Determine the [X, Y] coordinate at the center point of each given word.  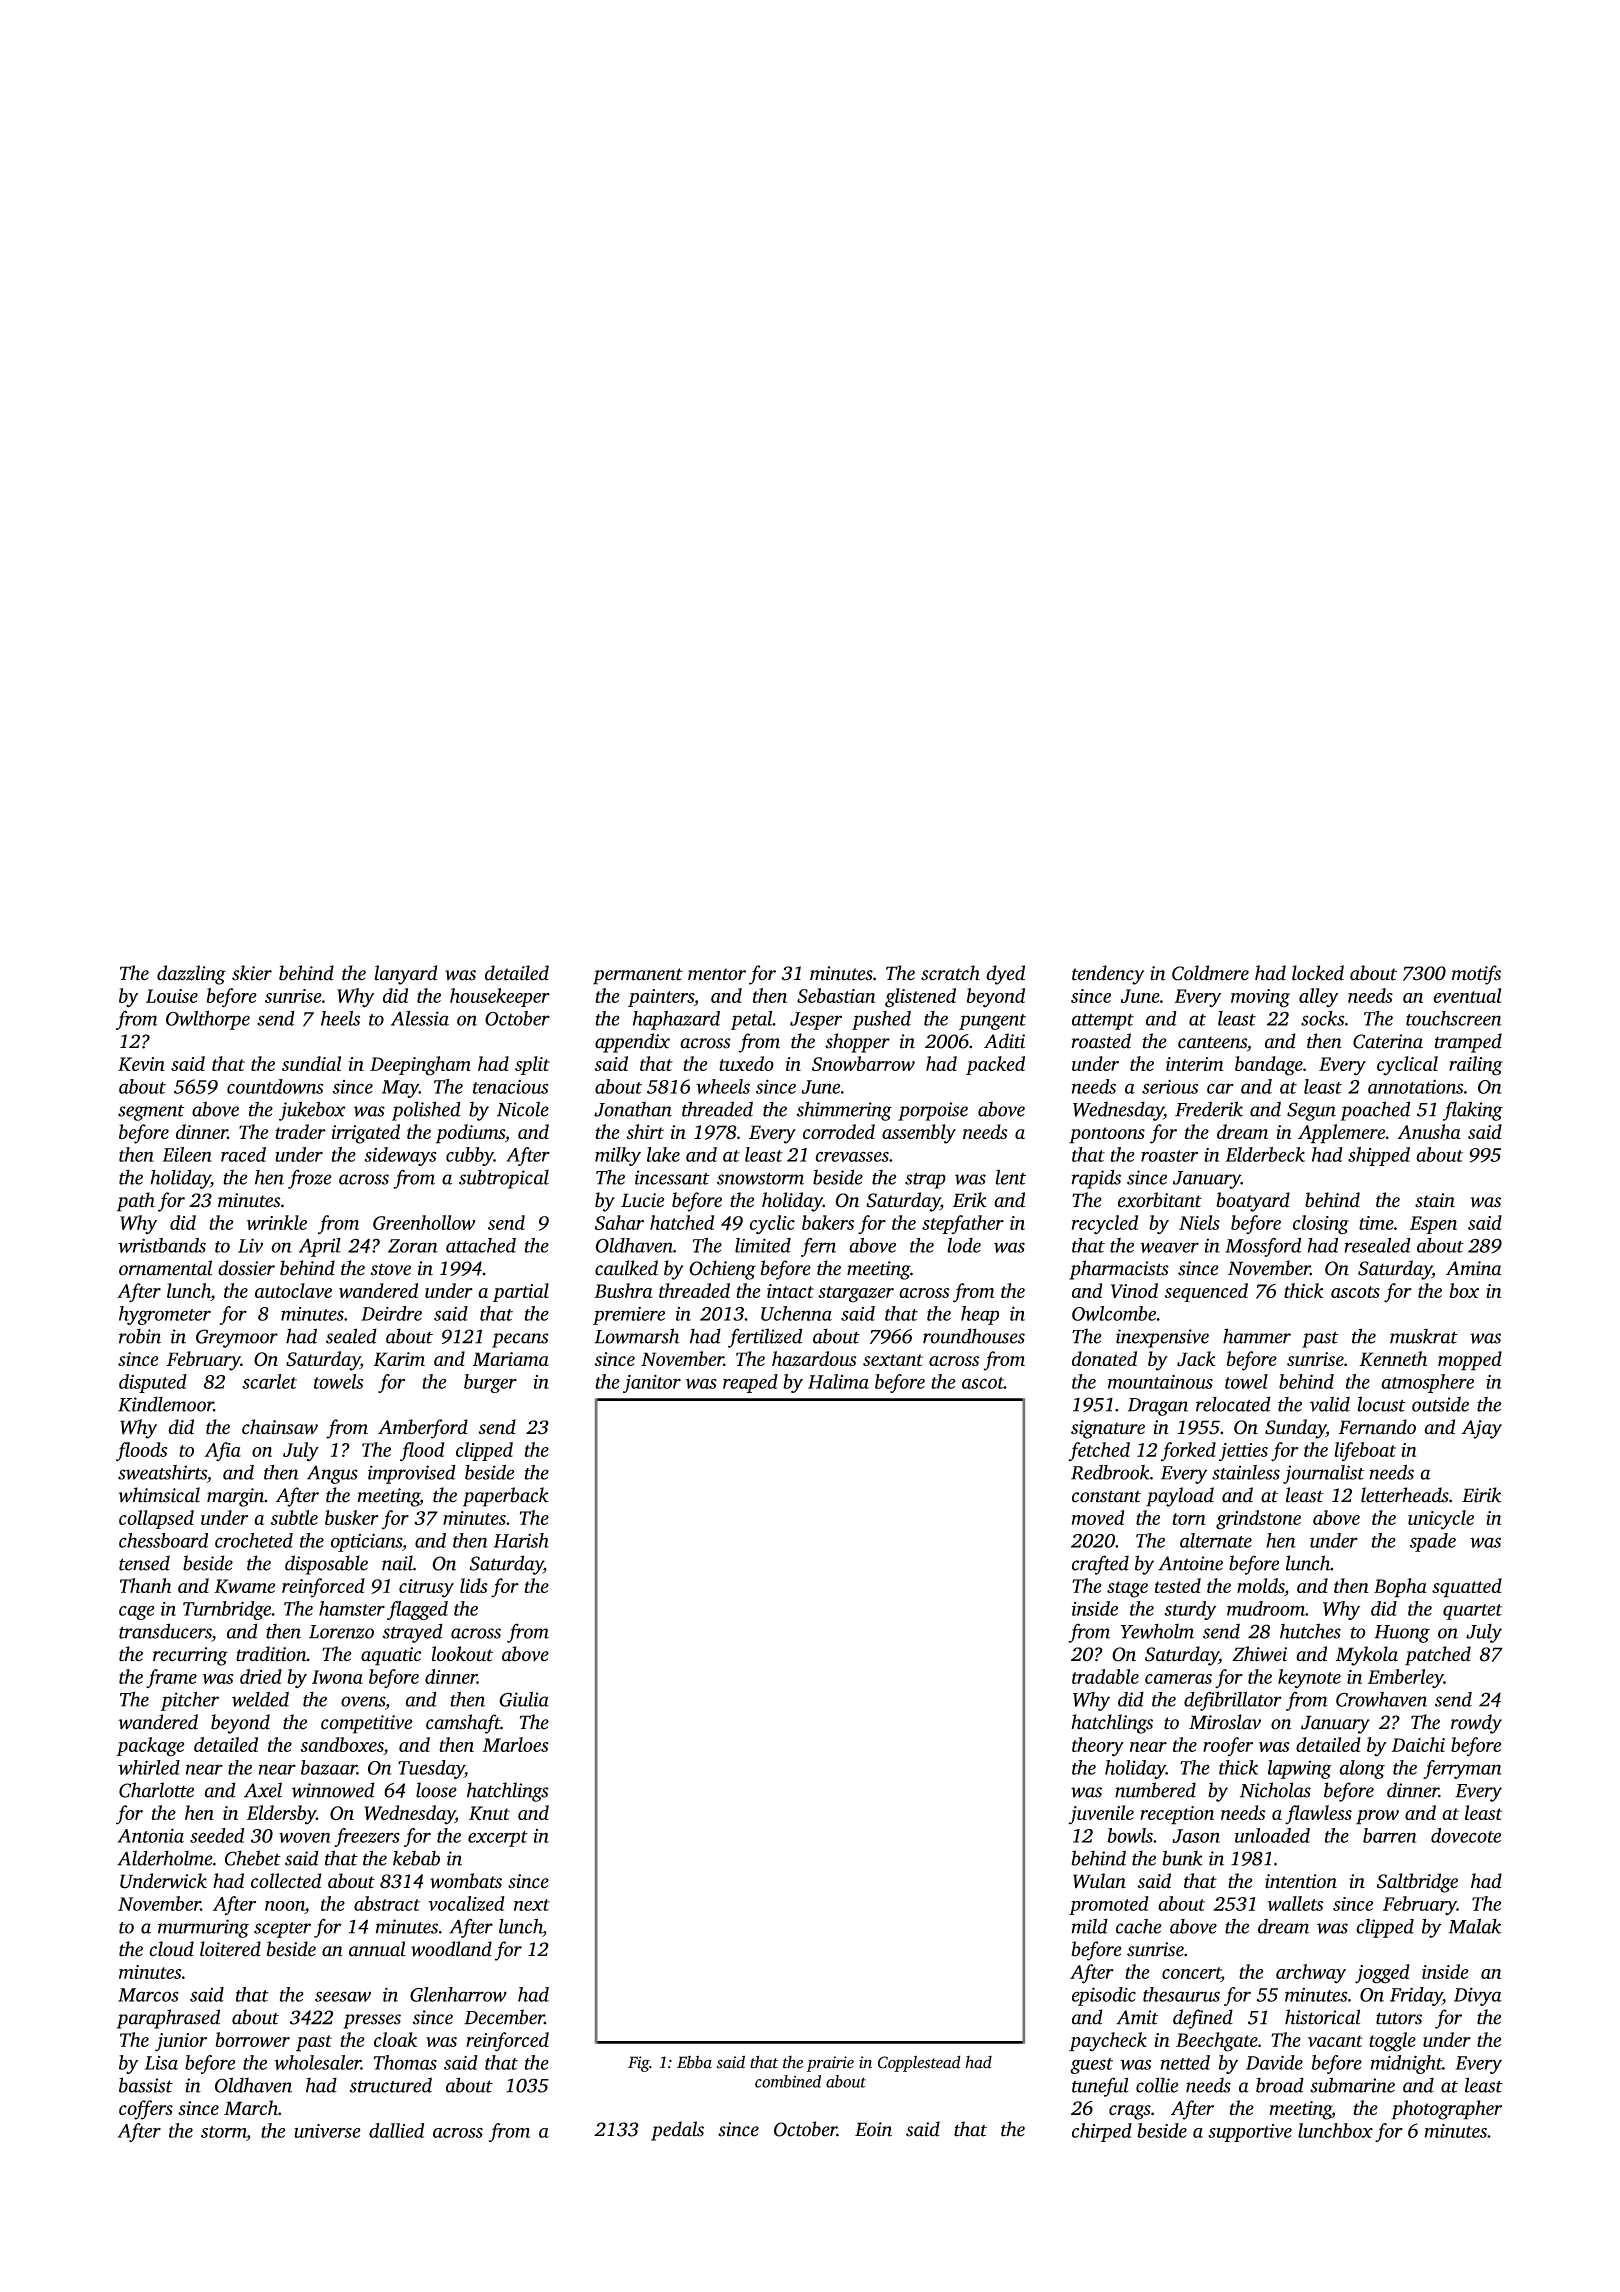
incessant [672, 1177]
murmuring [203, 1928]
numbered [1155, 1790]
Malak [1474, 1926]
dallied [396, 2130]
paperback [506, 1497]
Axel [263, 1790]
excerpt [498, 1839]
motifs [1476, 975]
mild [1089, 1926]
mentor [717, 974]
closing [1321, 1225]
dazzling [191, 975]
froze [310, 1179]
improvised [412, 1474]
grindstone [1258, 1520]
